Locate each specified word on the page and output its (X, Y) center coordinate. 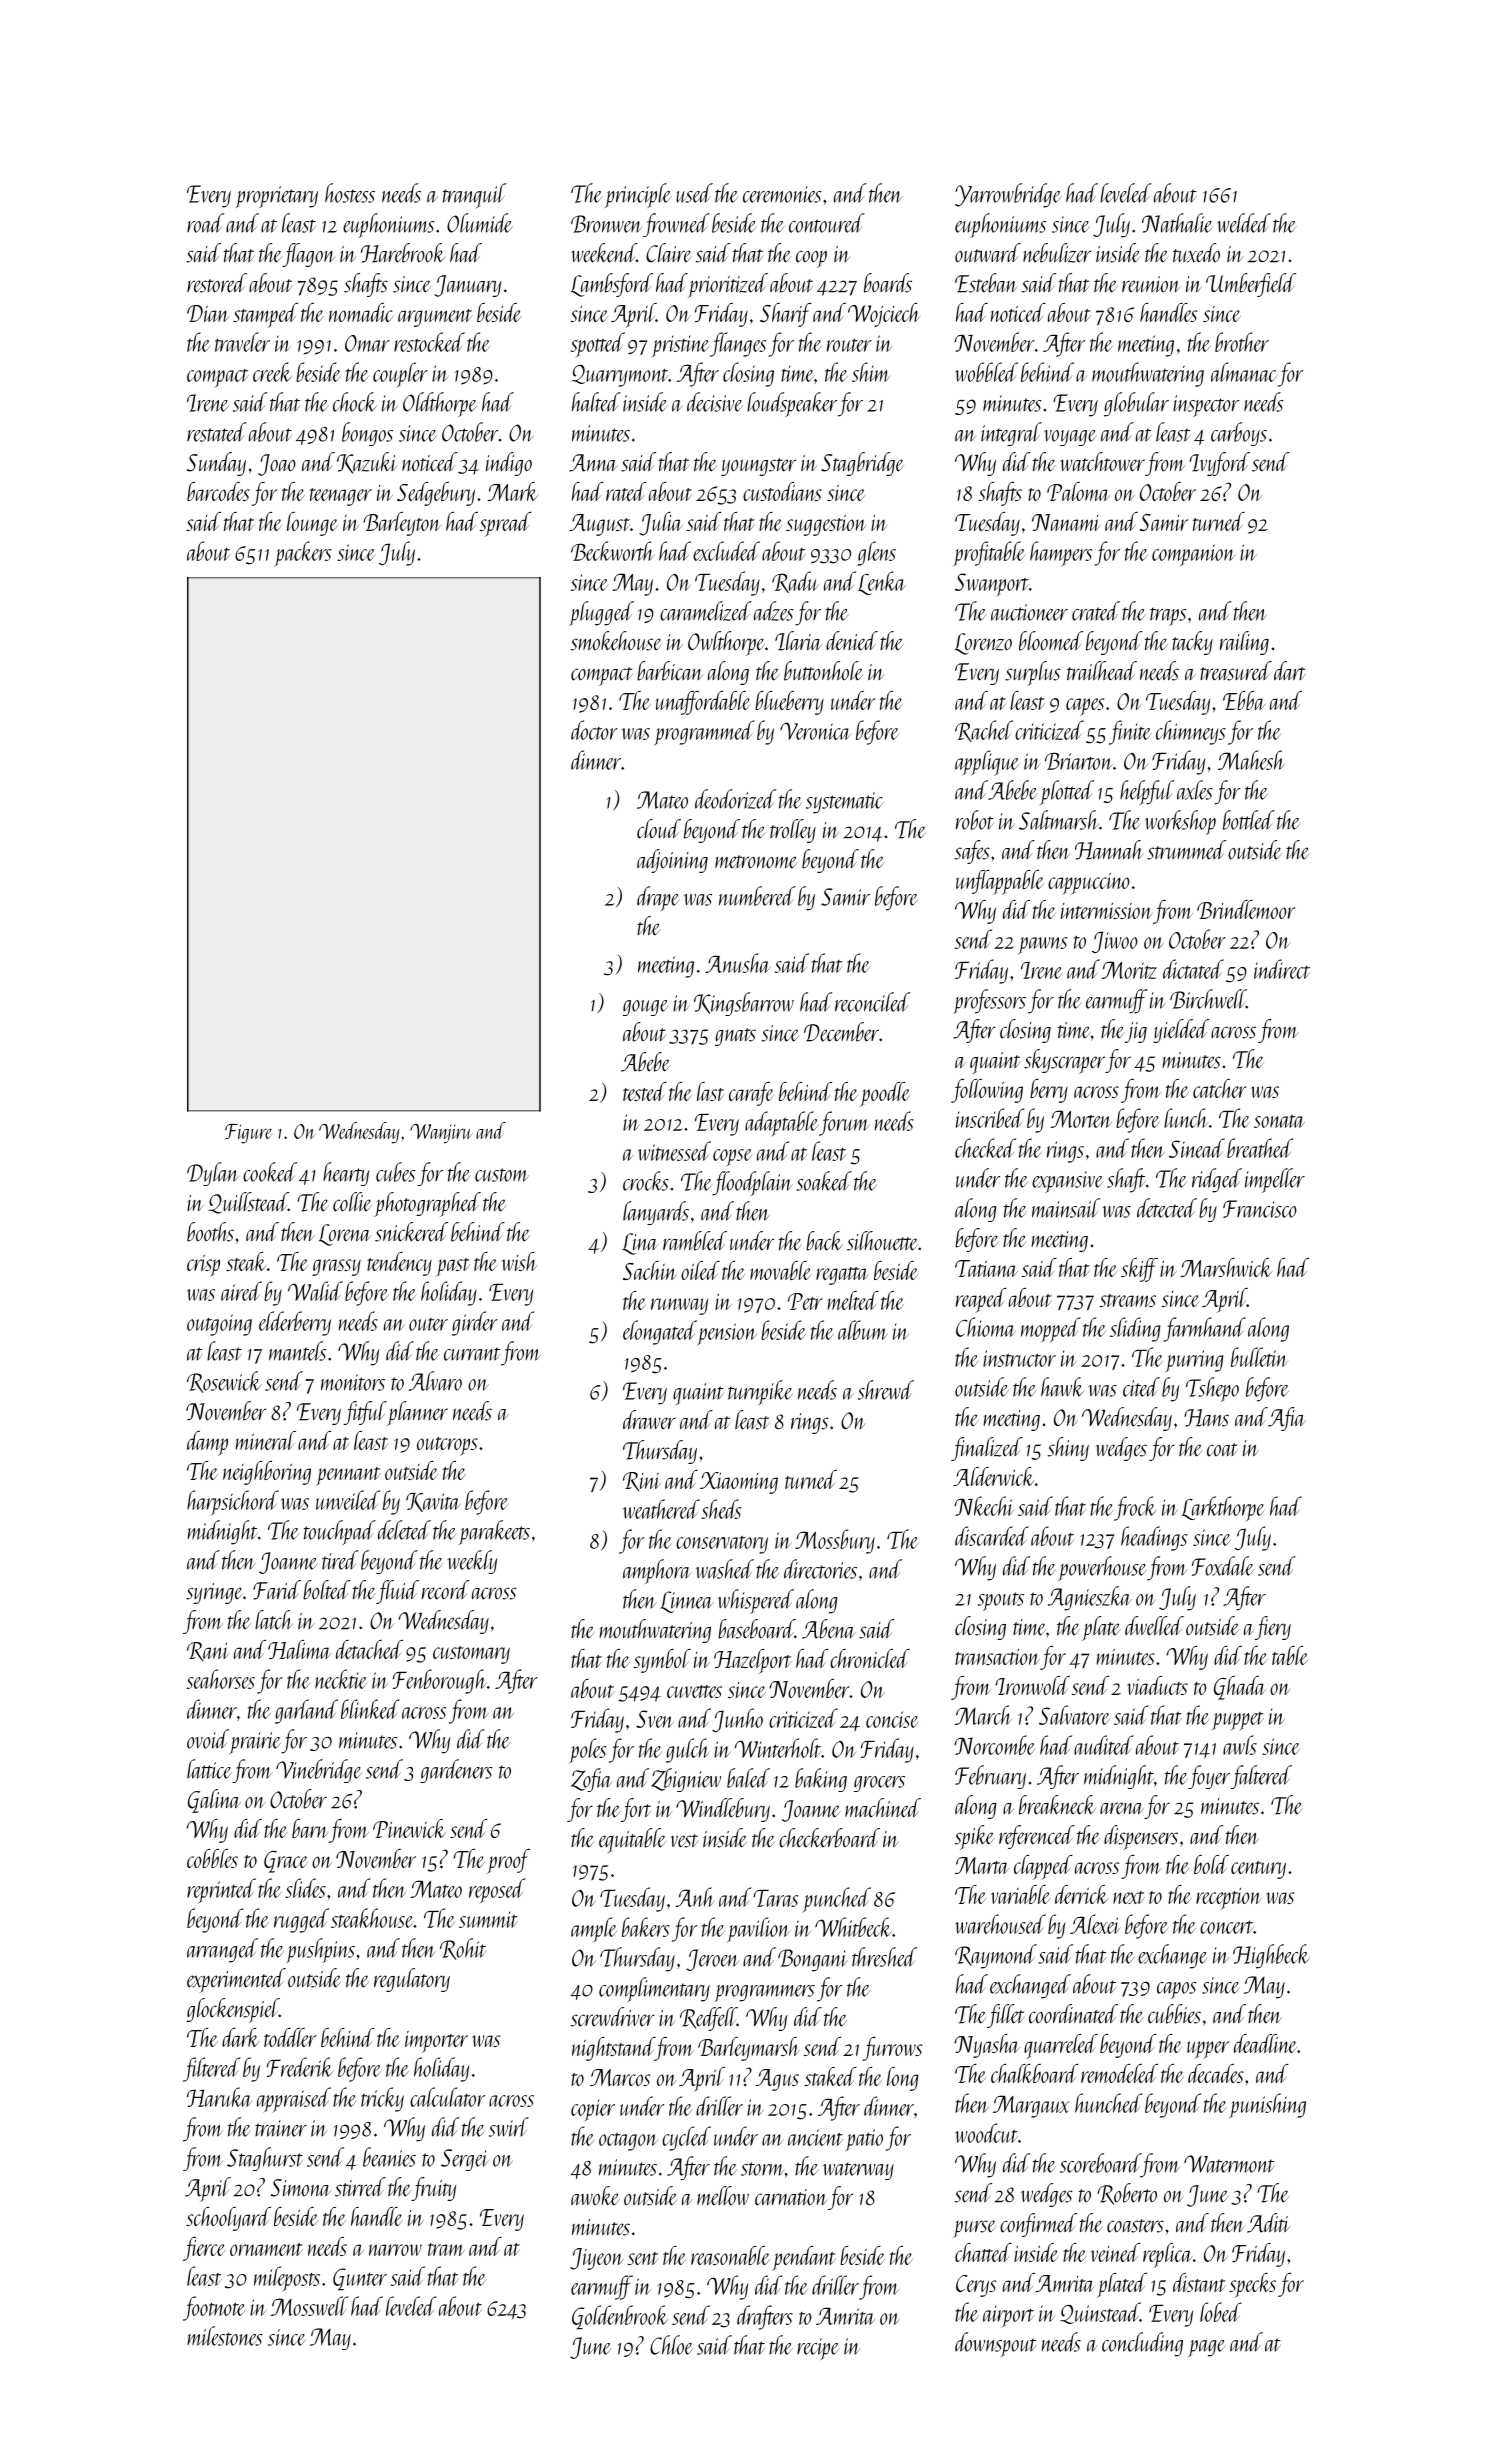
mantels (298, 1351)
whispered (756, 1601)
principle (638, 195)
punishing (1268, 2105)
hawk (1062, 1387)
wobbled (986, 372)
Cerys (976, 2286)
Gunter (360, 2279)
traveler (242, 342)
